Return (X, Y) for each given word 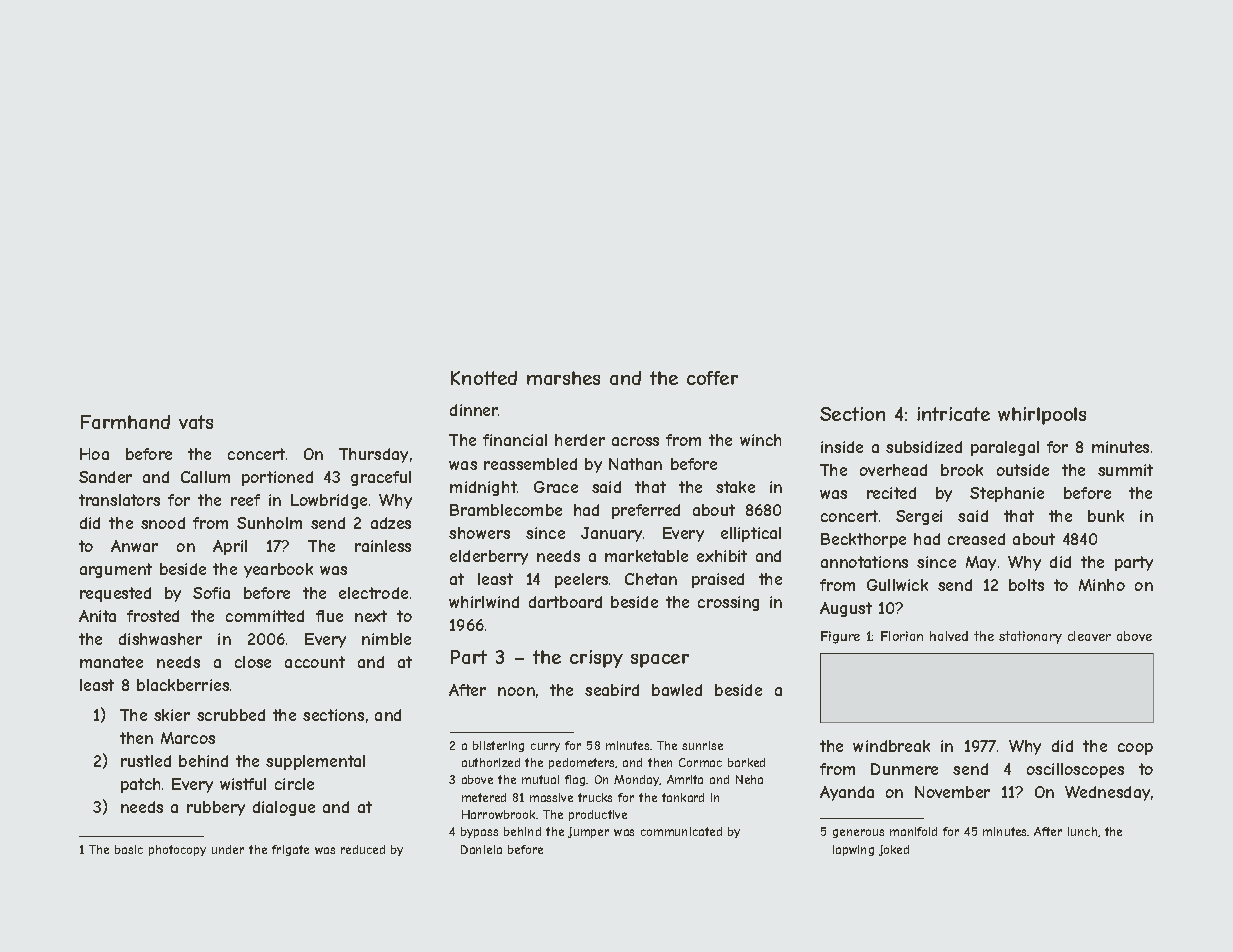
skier (172, 715)
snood (163, 523)
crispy (596, 659)
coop (1135, 749)
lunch (1082, 831)
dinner (474, 410)
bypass (479, 832)
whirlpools (1042, 416)
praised (718, 580)
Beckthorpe (863, 540)
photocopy (177, 850)
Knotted (484, 378)
